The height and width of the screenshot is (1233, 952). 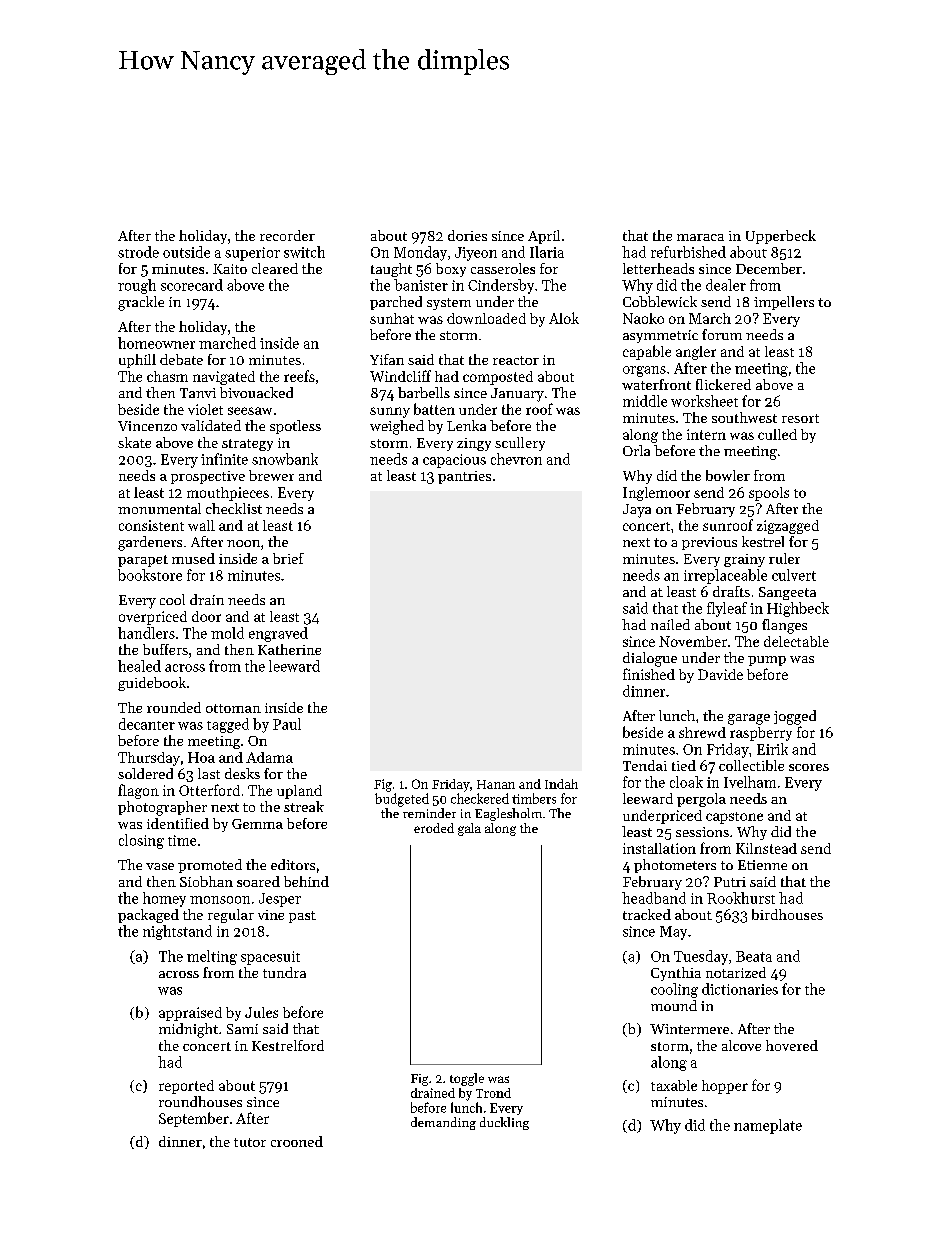 I want to click on bowler, so click(x=728, y=475).
